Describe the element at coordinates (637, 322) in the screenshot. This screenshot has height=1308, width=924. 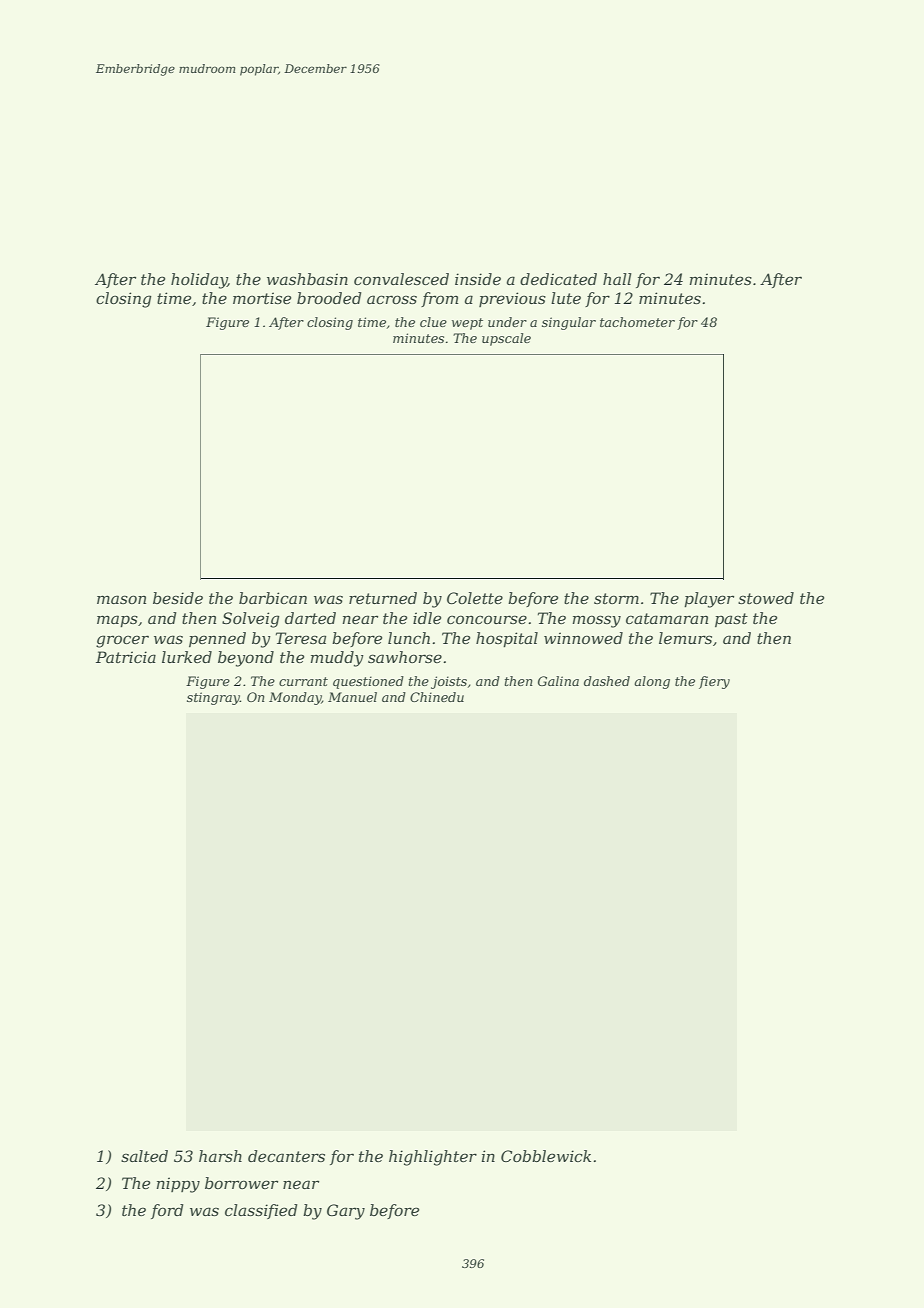
I see `tachometer` at that location.
